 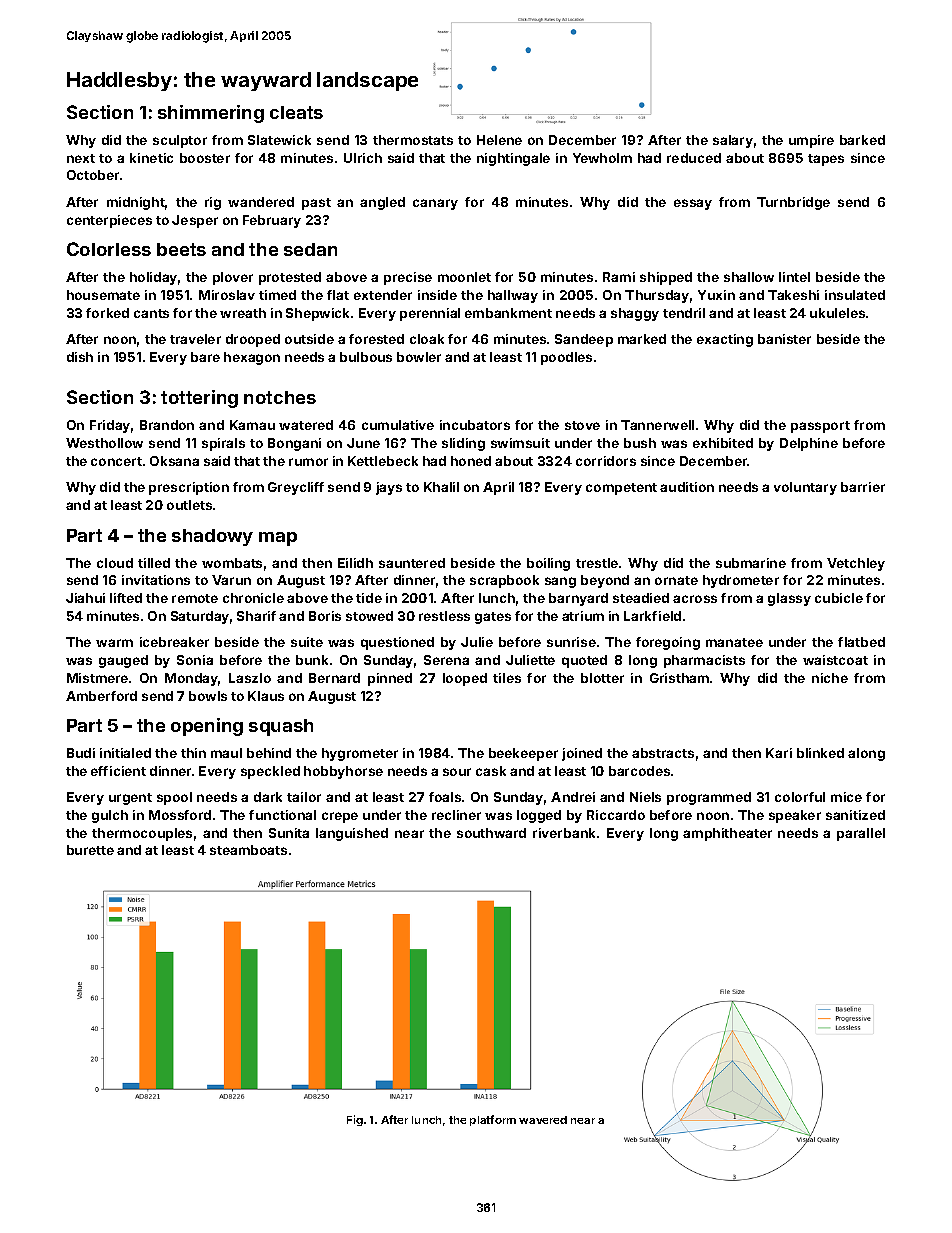 What do you see at coordinates (195, 221) in the screenshot?
I see `Jesper` at bounding box center [195, 221].
